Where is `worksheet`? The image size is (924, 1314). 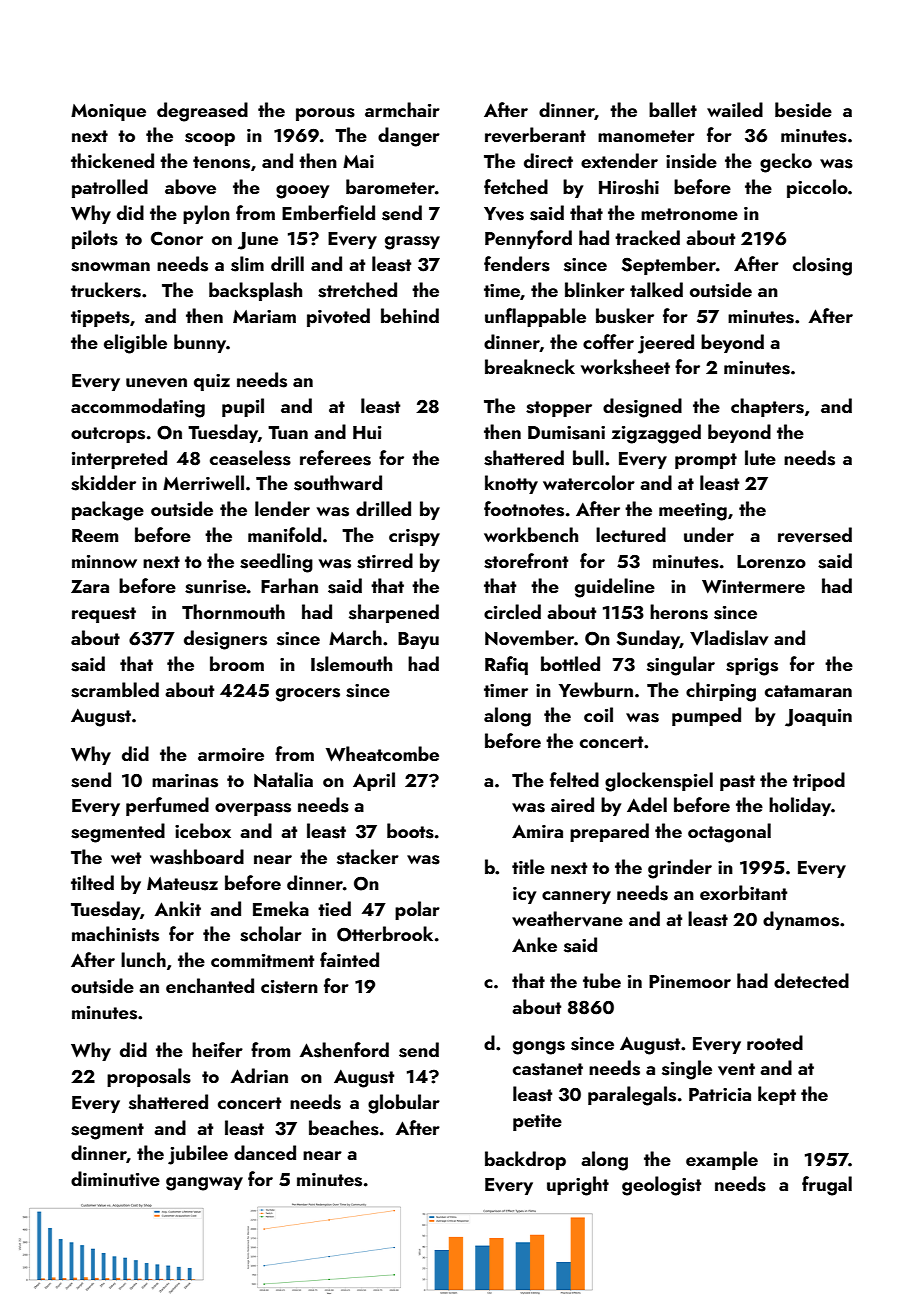
worksheet is located at coordinates (625, 367).
